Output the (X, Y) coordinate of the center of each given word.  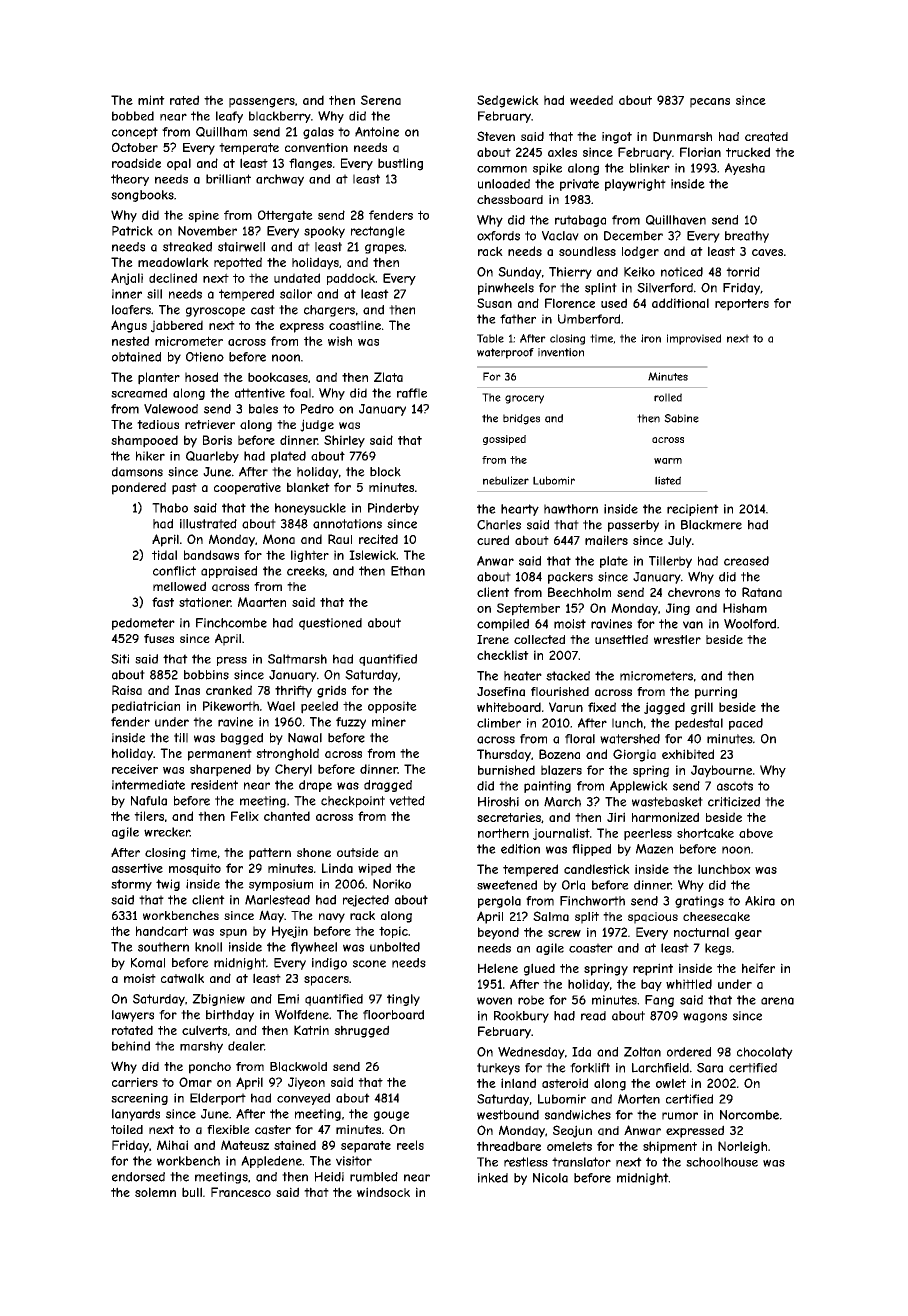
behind (131, 1046)
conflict (174, 571)
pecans (710, 103)
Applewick (639, 787)
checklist (503, 655)
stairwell (241, 247)
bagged (242, 739)
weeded (591, 100)
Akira (760, 901)
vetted (407, 801)
